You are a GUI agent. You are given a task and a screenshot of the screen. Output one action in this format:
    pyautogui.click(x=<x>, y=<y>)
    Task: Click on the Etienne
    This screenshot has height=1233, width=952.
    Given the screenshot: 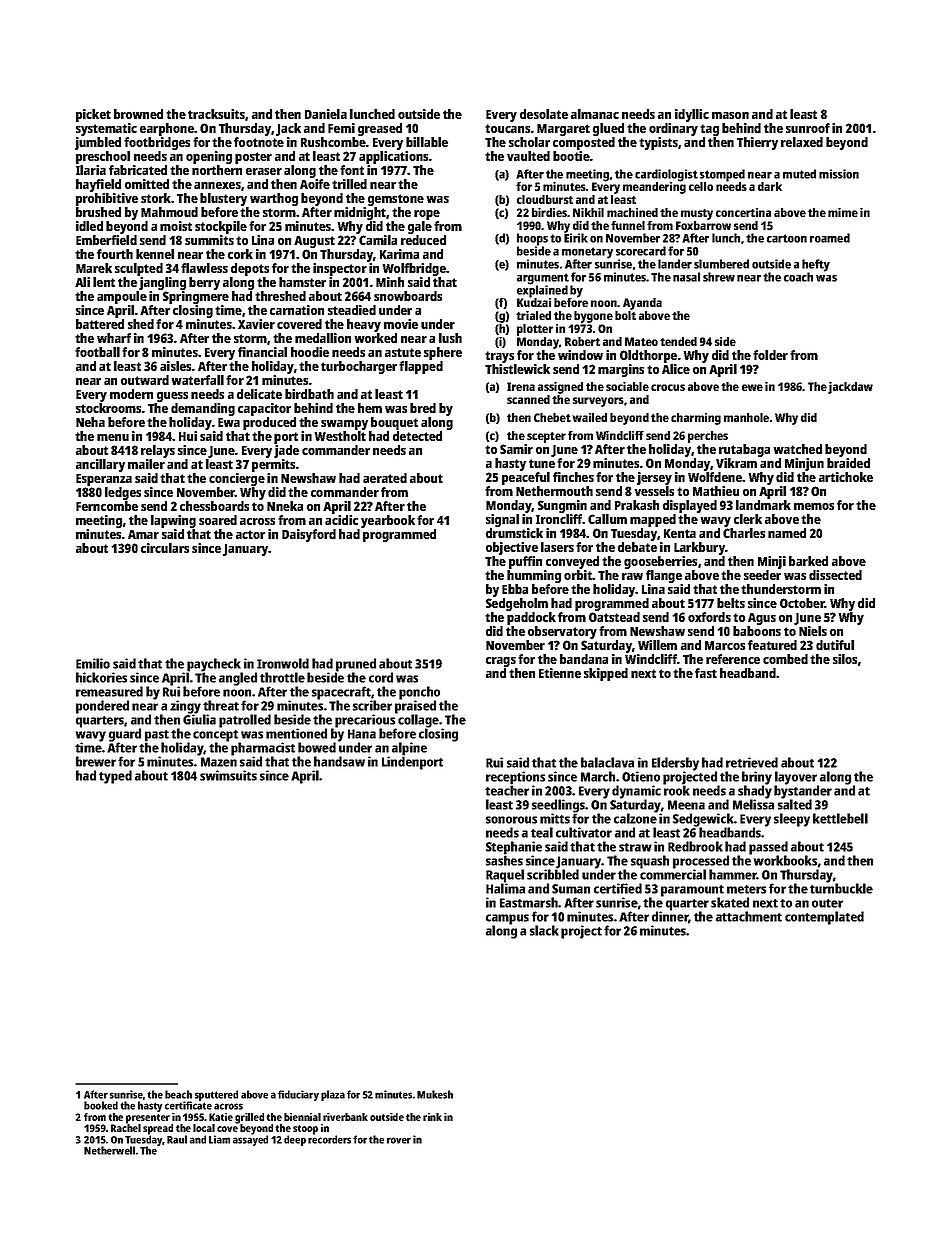 What is the action you would take?
    pyautogui.click(x=560, y=673)
